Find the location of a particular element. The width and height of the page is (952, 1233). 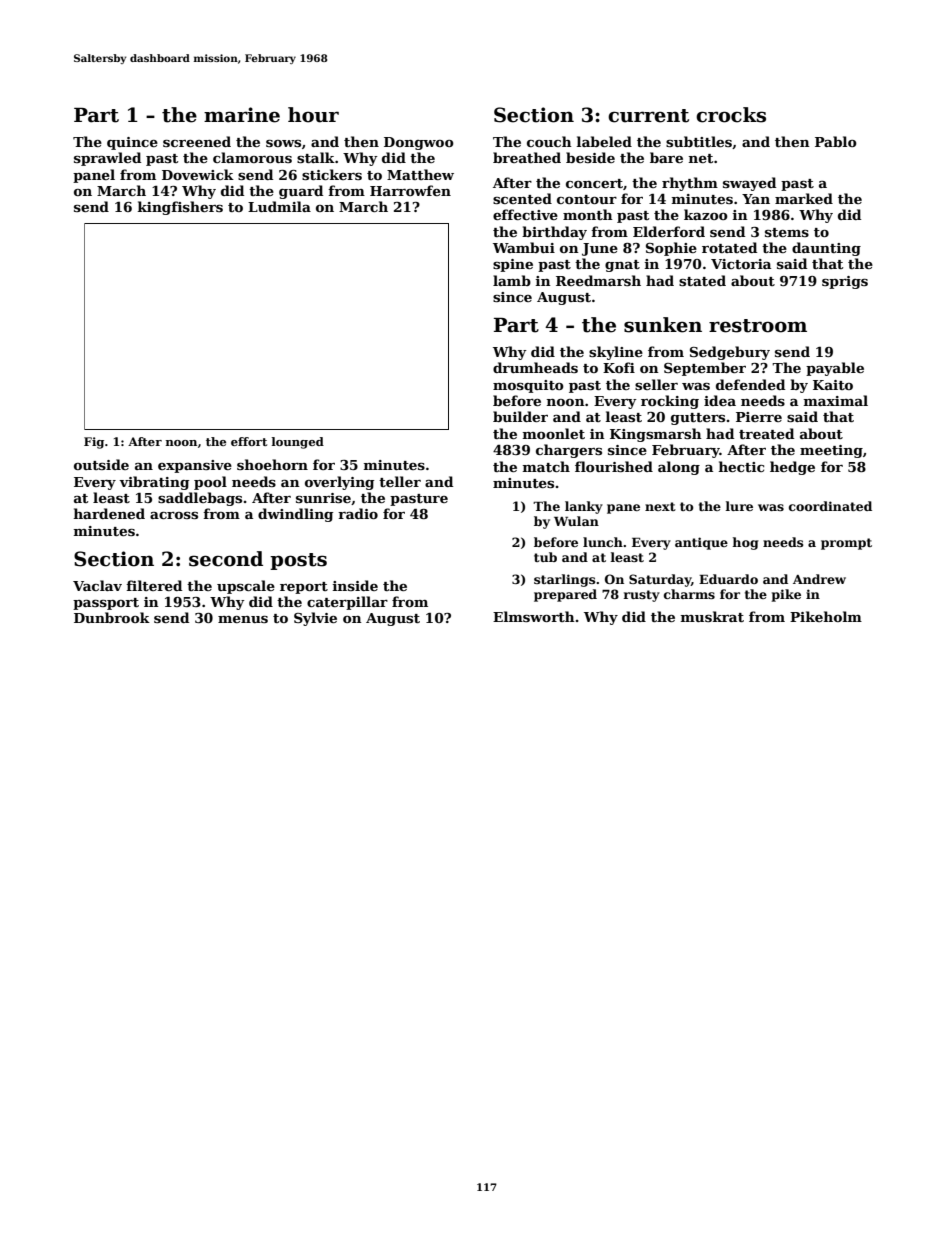

effort is located at coordinates (249, 441).
